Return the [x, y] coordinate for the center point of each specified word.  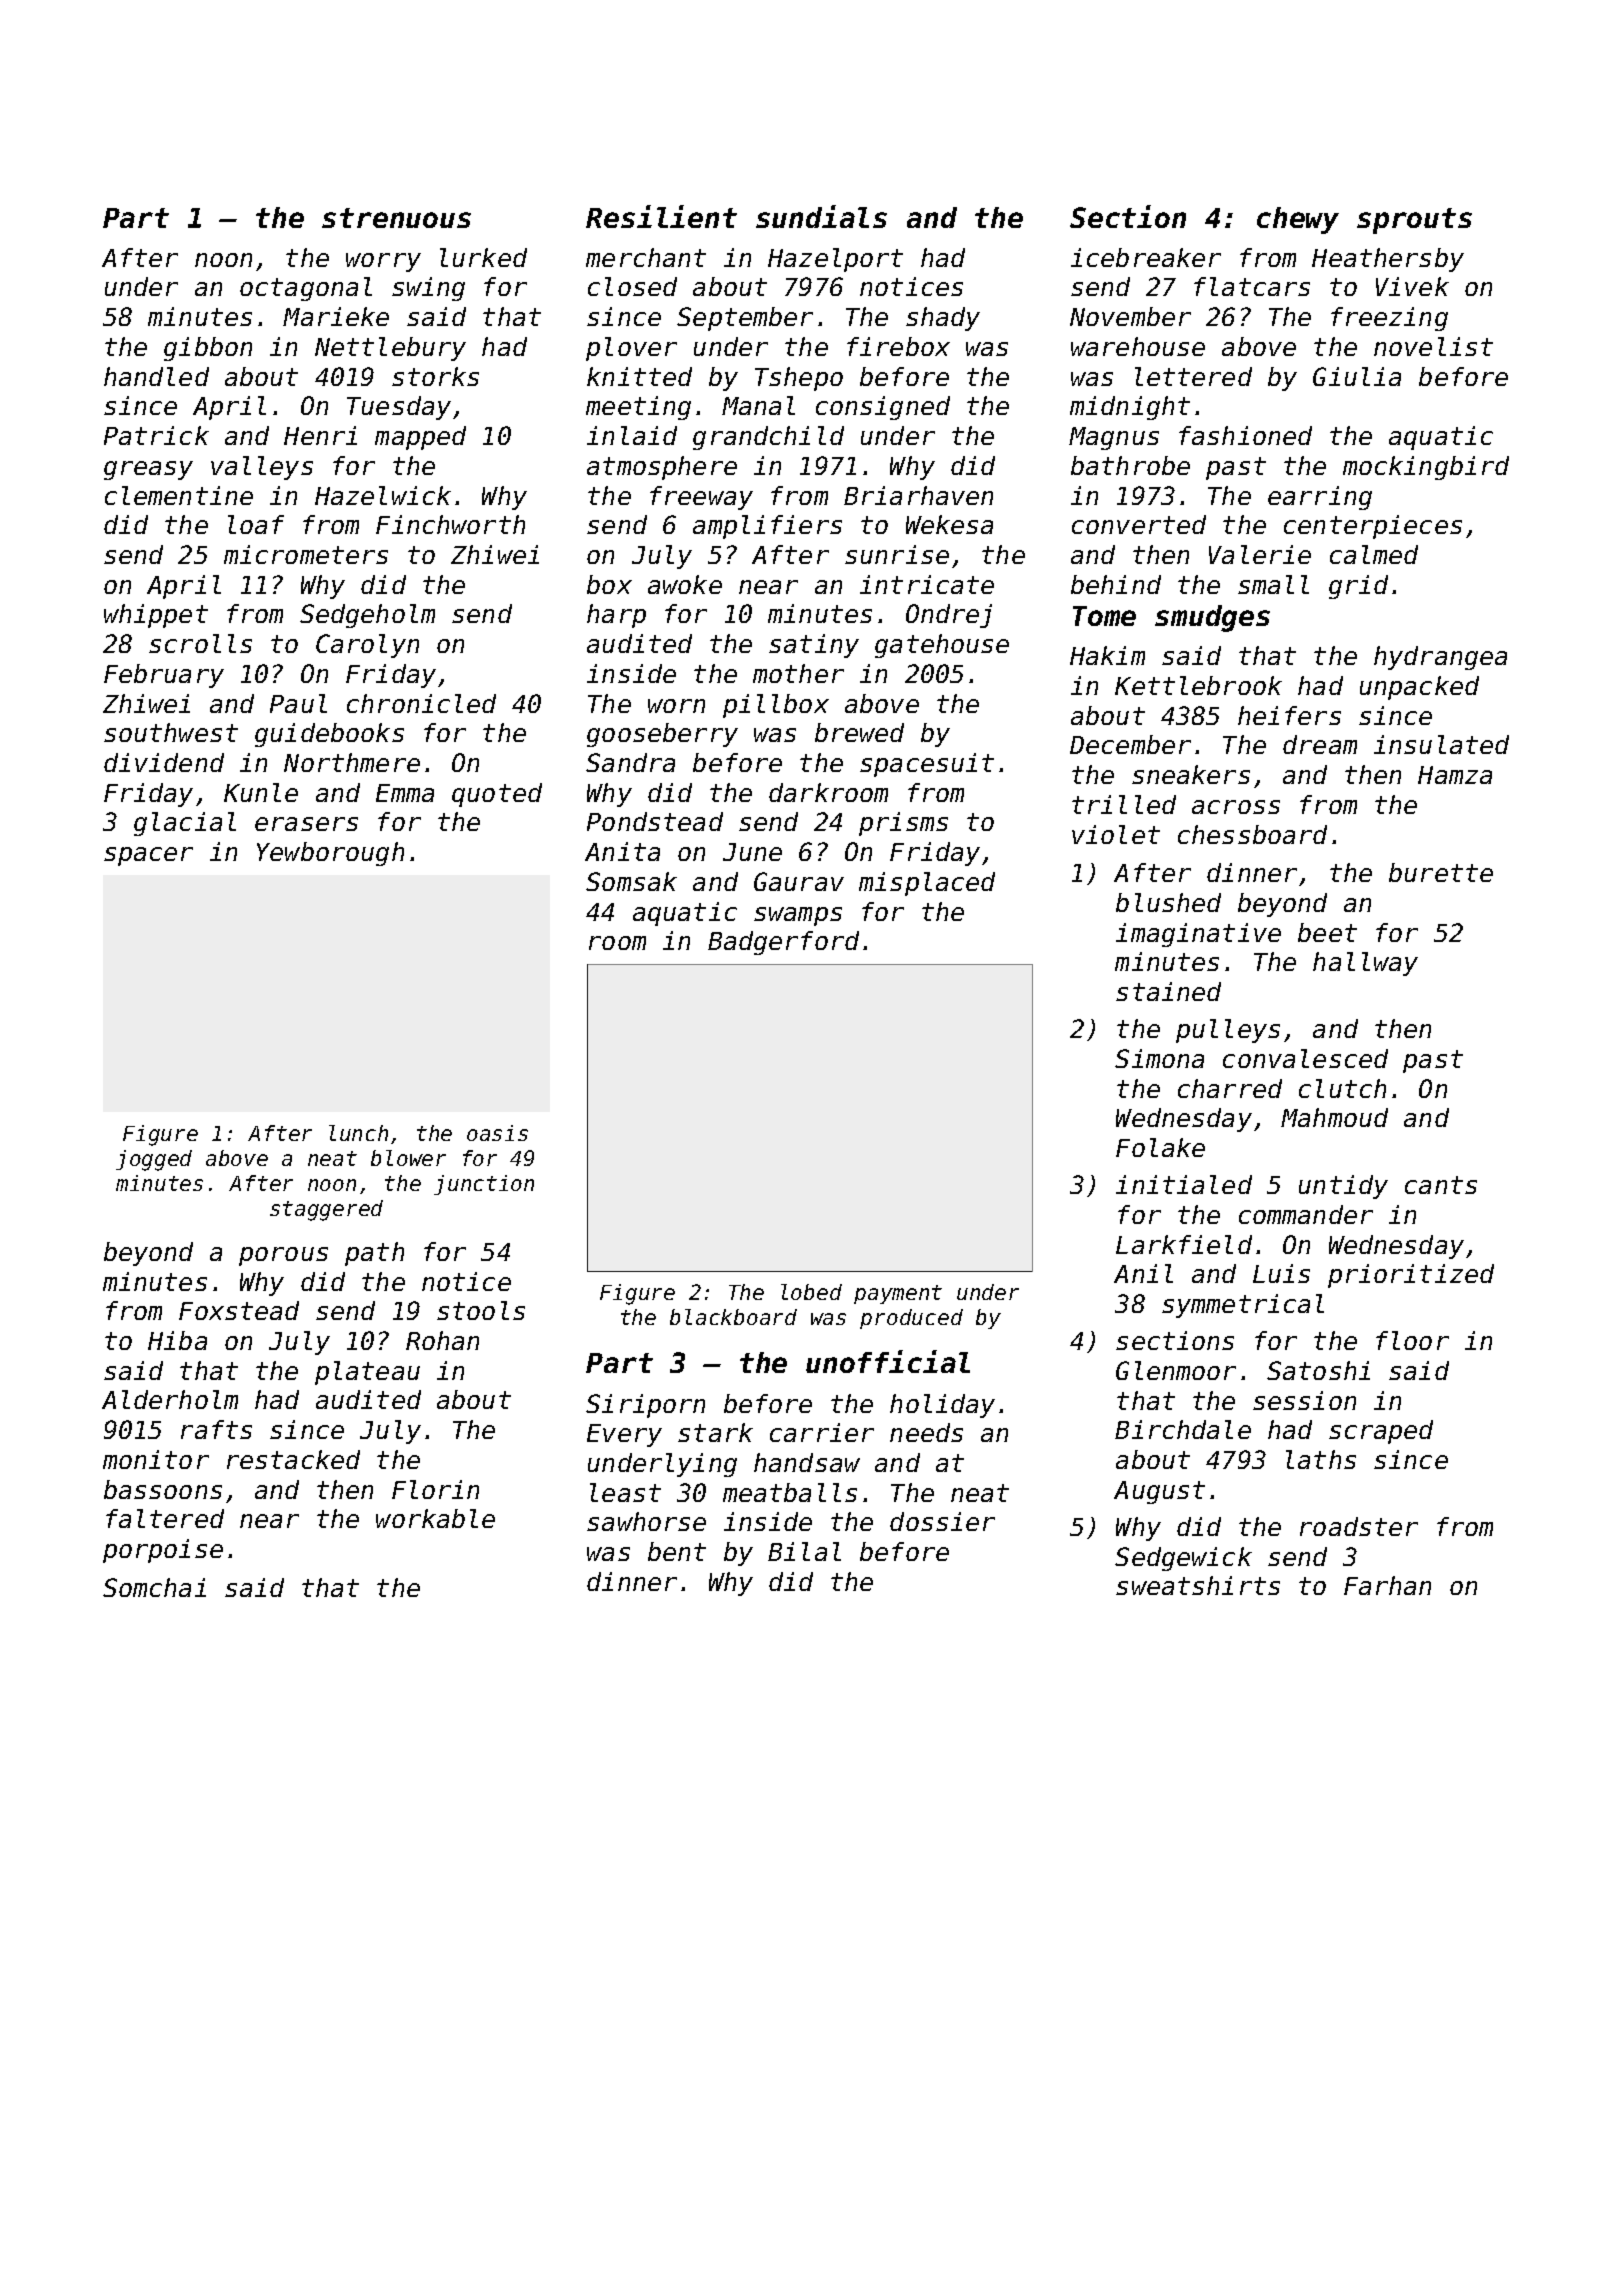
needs [926, 1432]
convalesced [1305, 1058]
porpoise [163, 1551]
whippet [156, 616]
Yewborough [330, 854]
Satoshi [1318, 1370]
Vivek [1412, 286]
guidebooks [329, 735]
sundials [821, 216]
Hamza [1455, 775]
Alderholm [170, 1399]
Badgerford [783, 943]
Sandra [630, 762]
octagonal [306, 289]
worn [676, 706]
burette [1441, 872]
